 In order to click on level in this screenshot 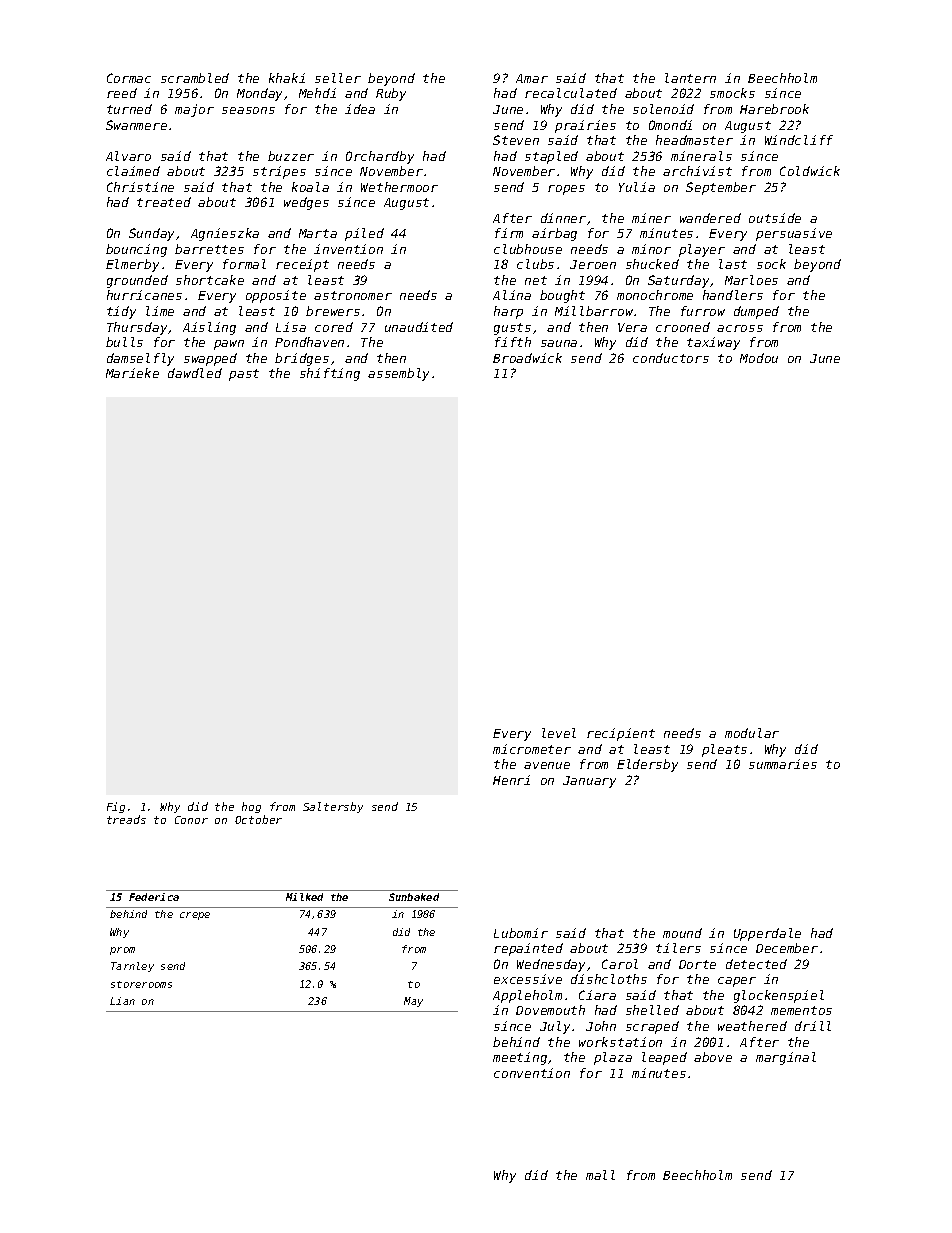, I will do `click(559, 733)`.
